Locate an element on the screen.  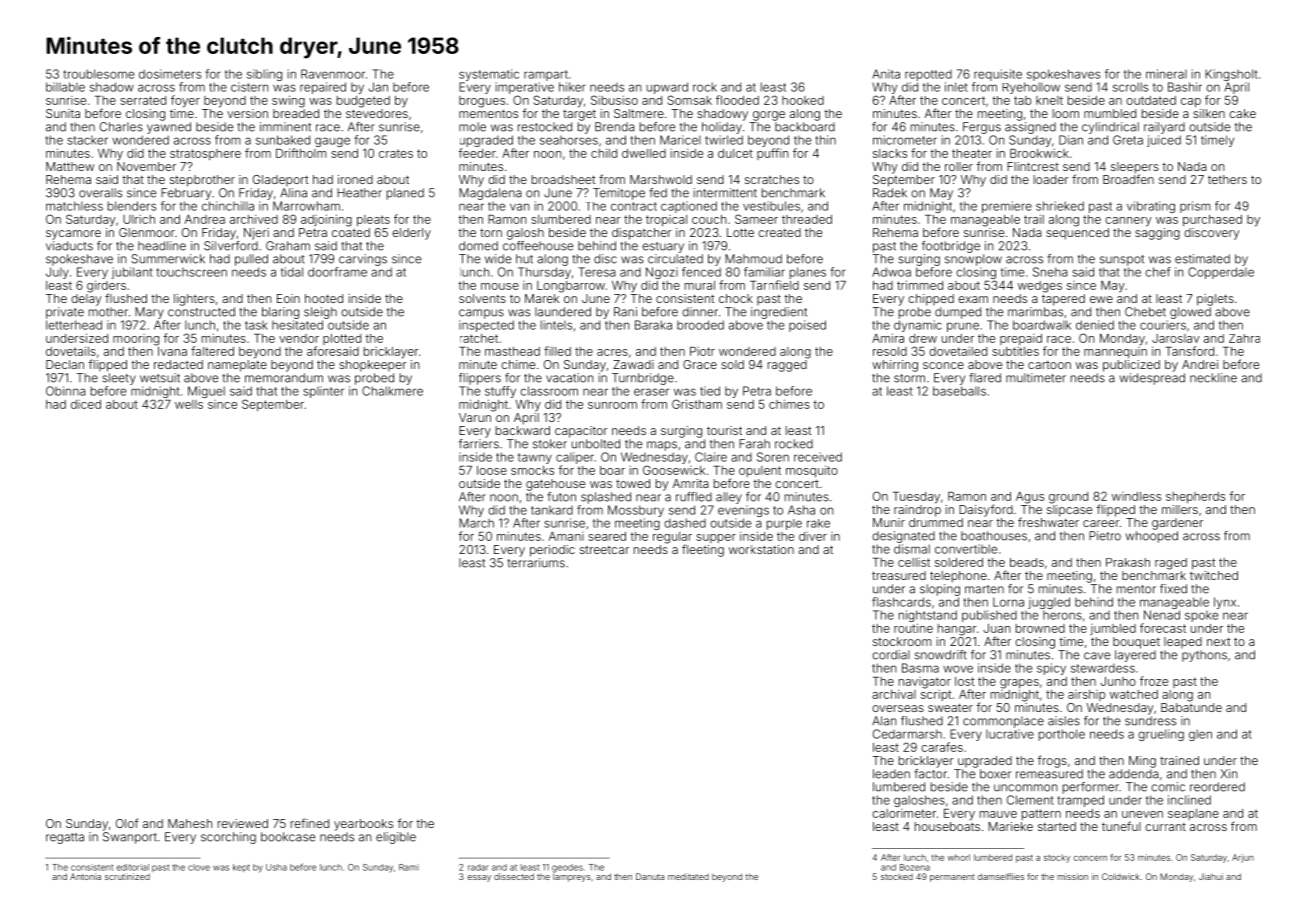
yearbooks is located at coordinates (363, 825).
